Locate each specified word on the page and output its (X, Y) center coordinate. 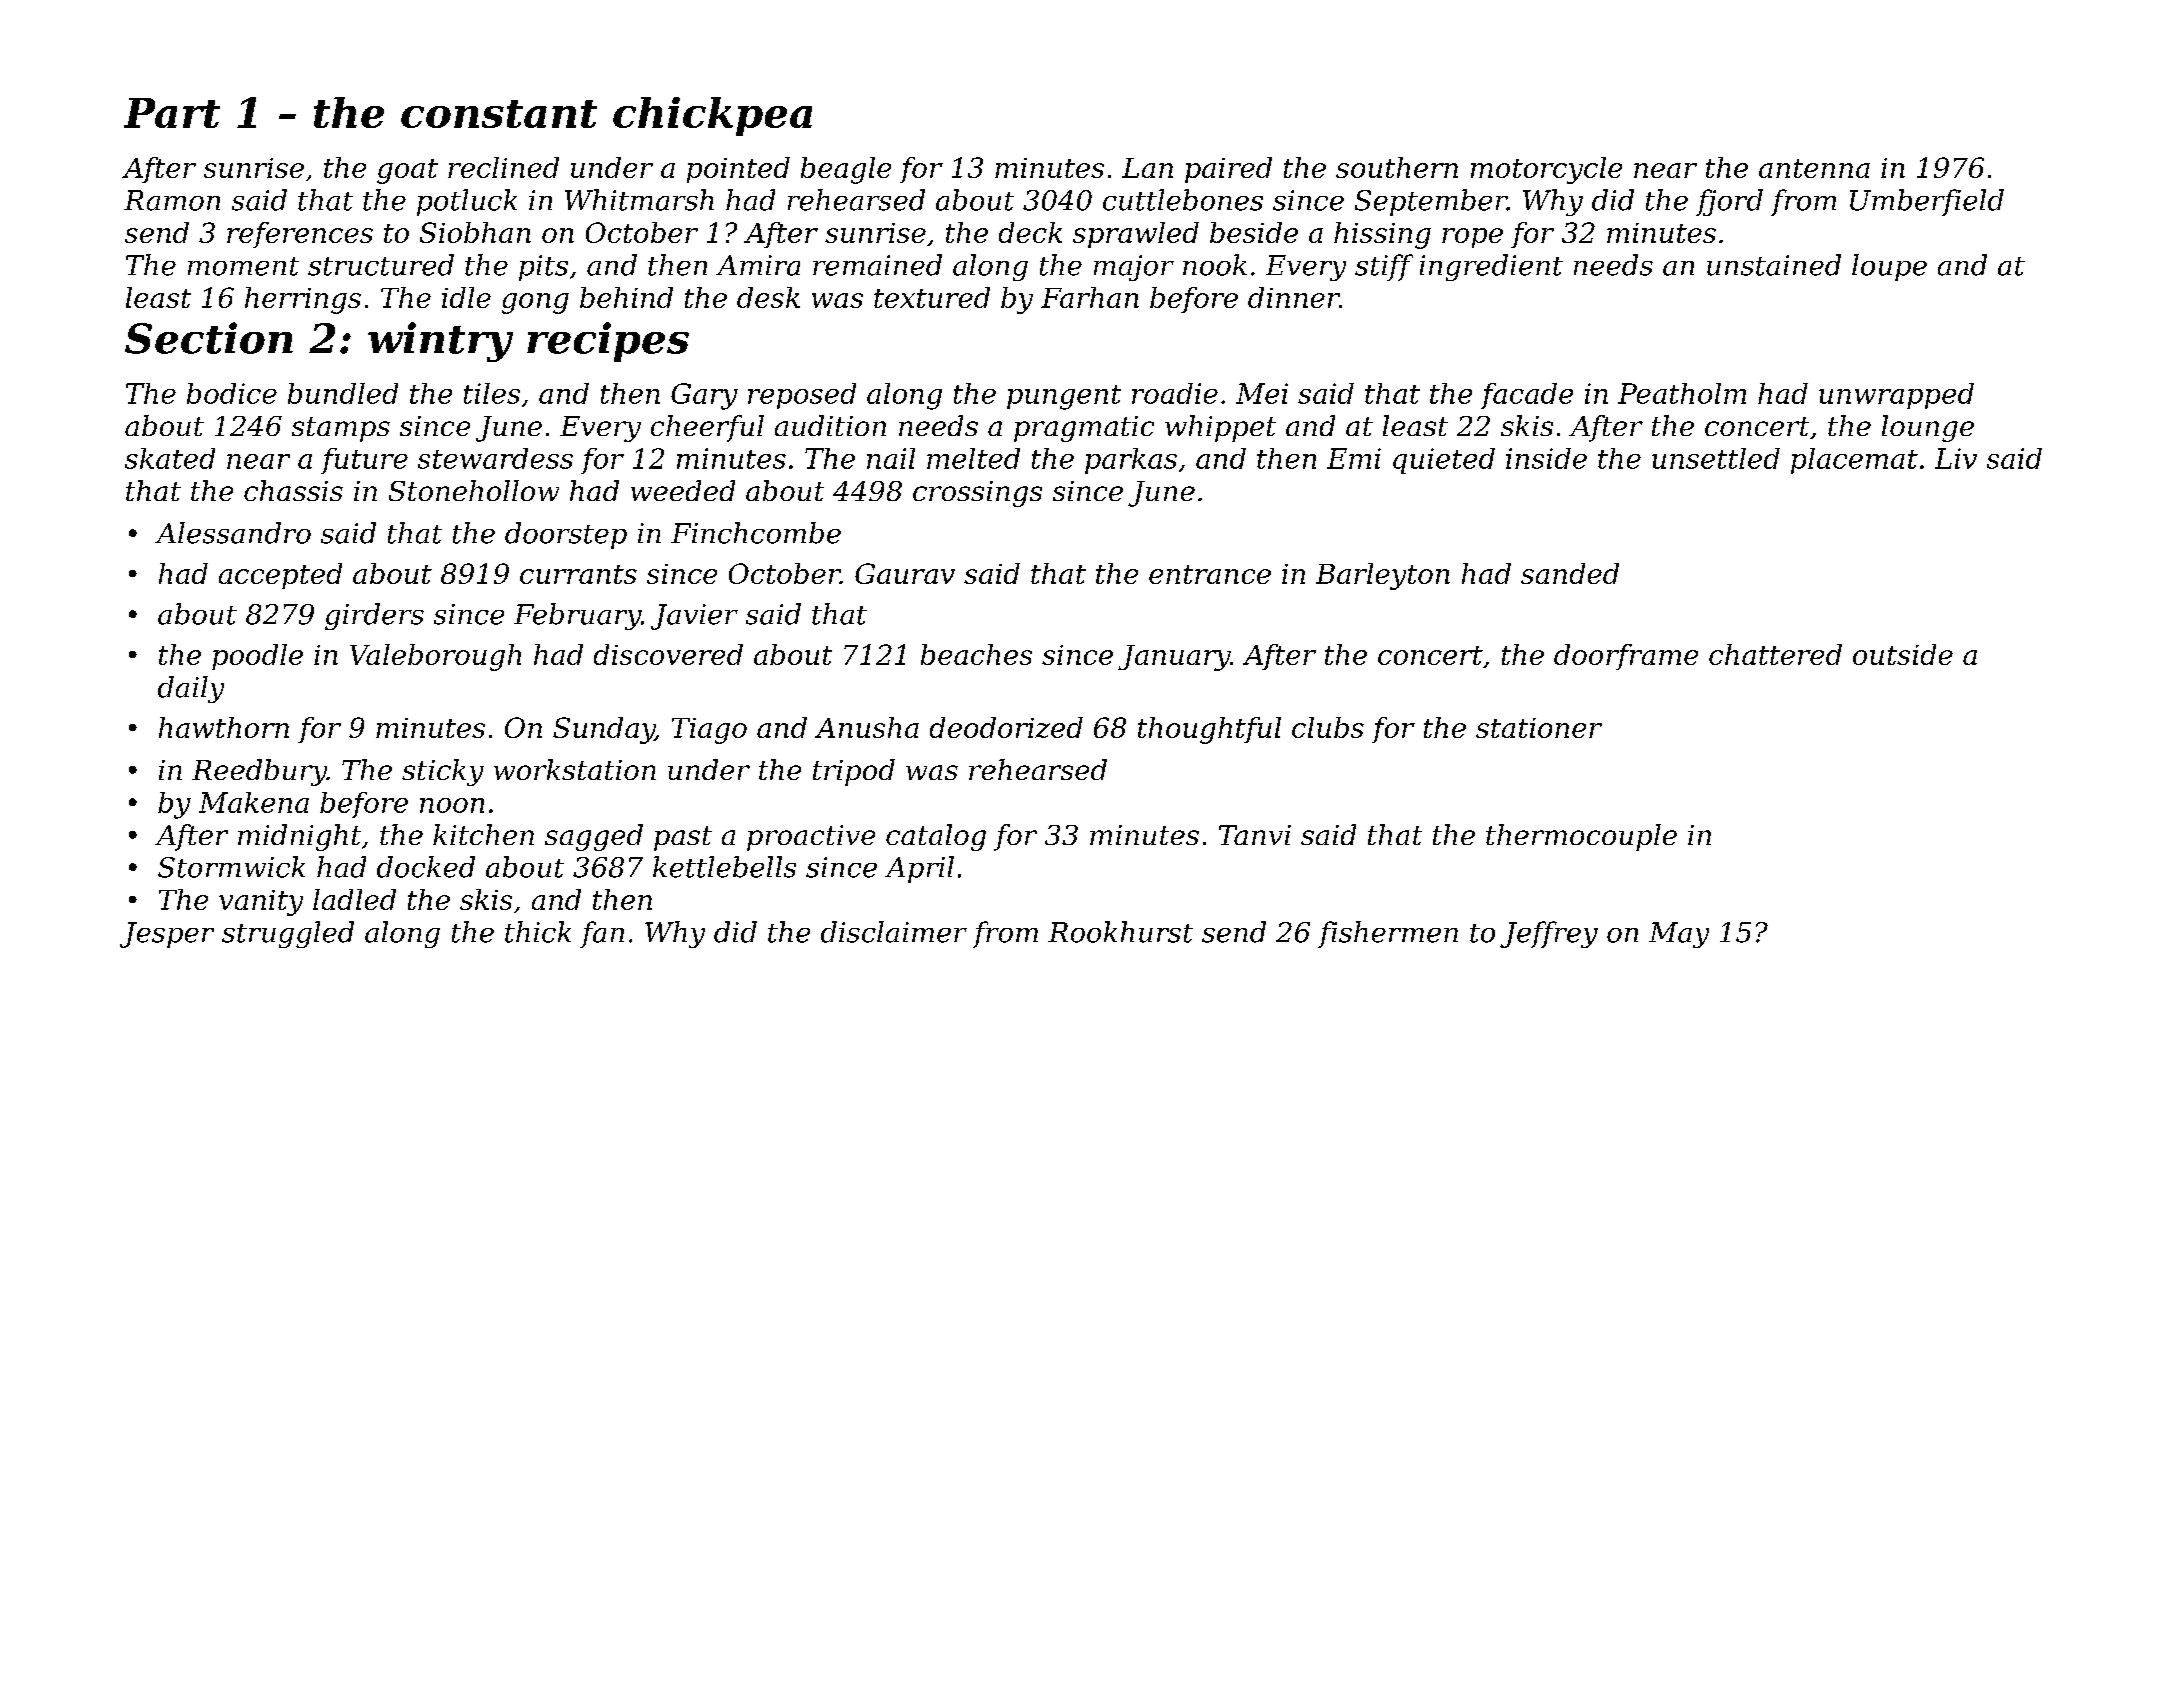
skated (170, 458)
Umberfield (1927, 202)
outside (1903, 654)
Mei (1262, 393)
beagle (846, 170)
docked (426, 867)
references (300, 235)
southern (1397, 167)
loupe (1889, 267)
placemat (1854, 461)
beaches (976, 654)
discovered (668, 654)
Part (172, 113)
